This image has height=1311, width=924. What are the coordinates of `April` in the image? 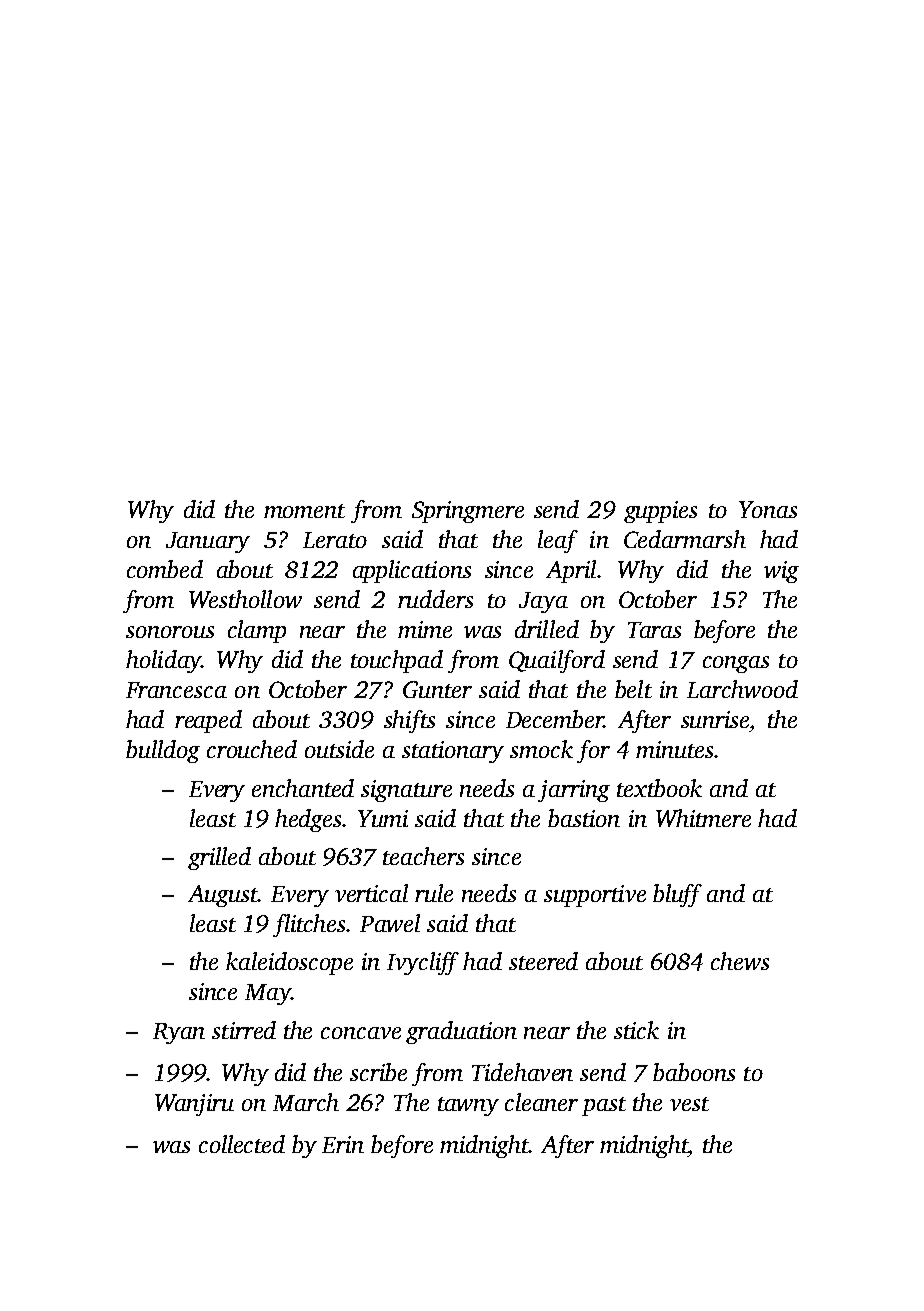 It's located at (571, 571).
